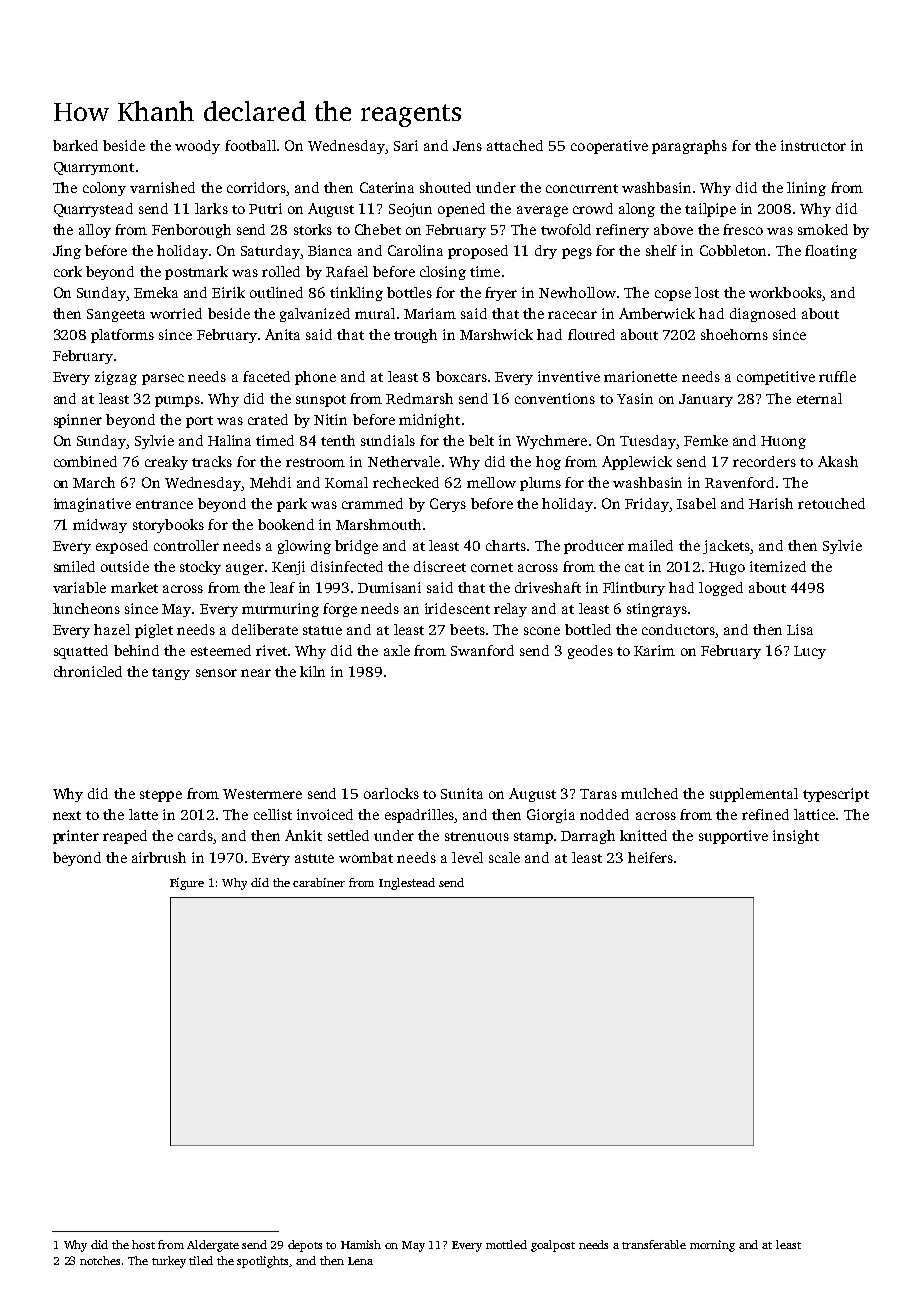 The image size is (924, 1308). Describe the element at coordinates (515, 145) in the screenshot. I see `attached` at that location.
